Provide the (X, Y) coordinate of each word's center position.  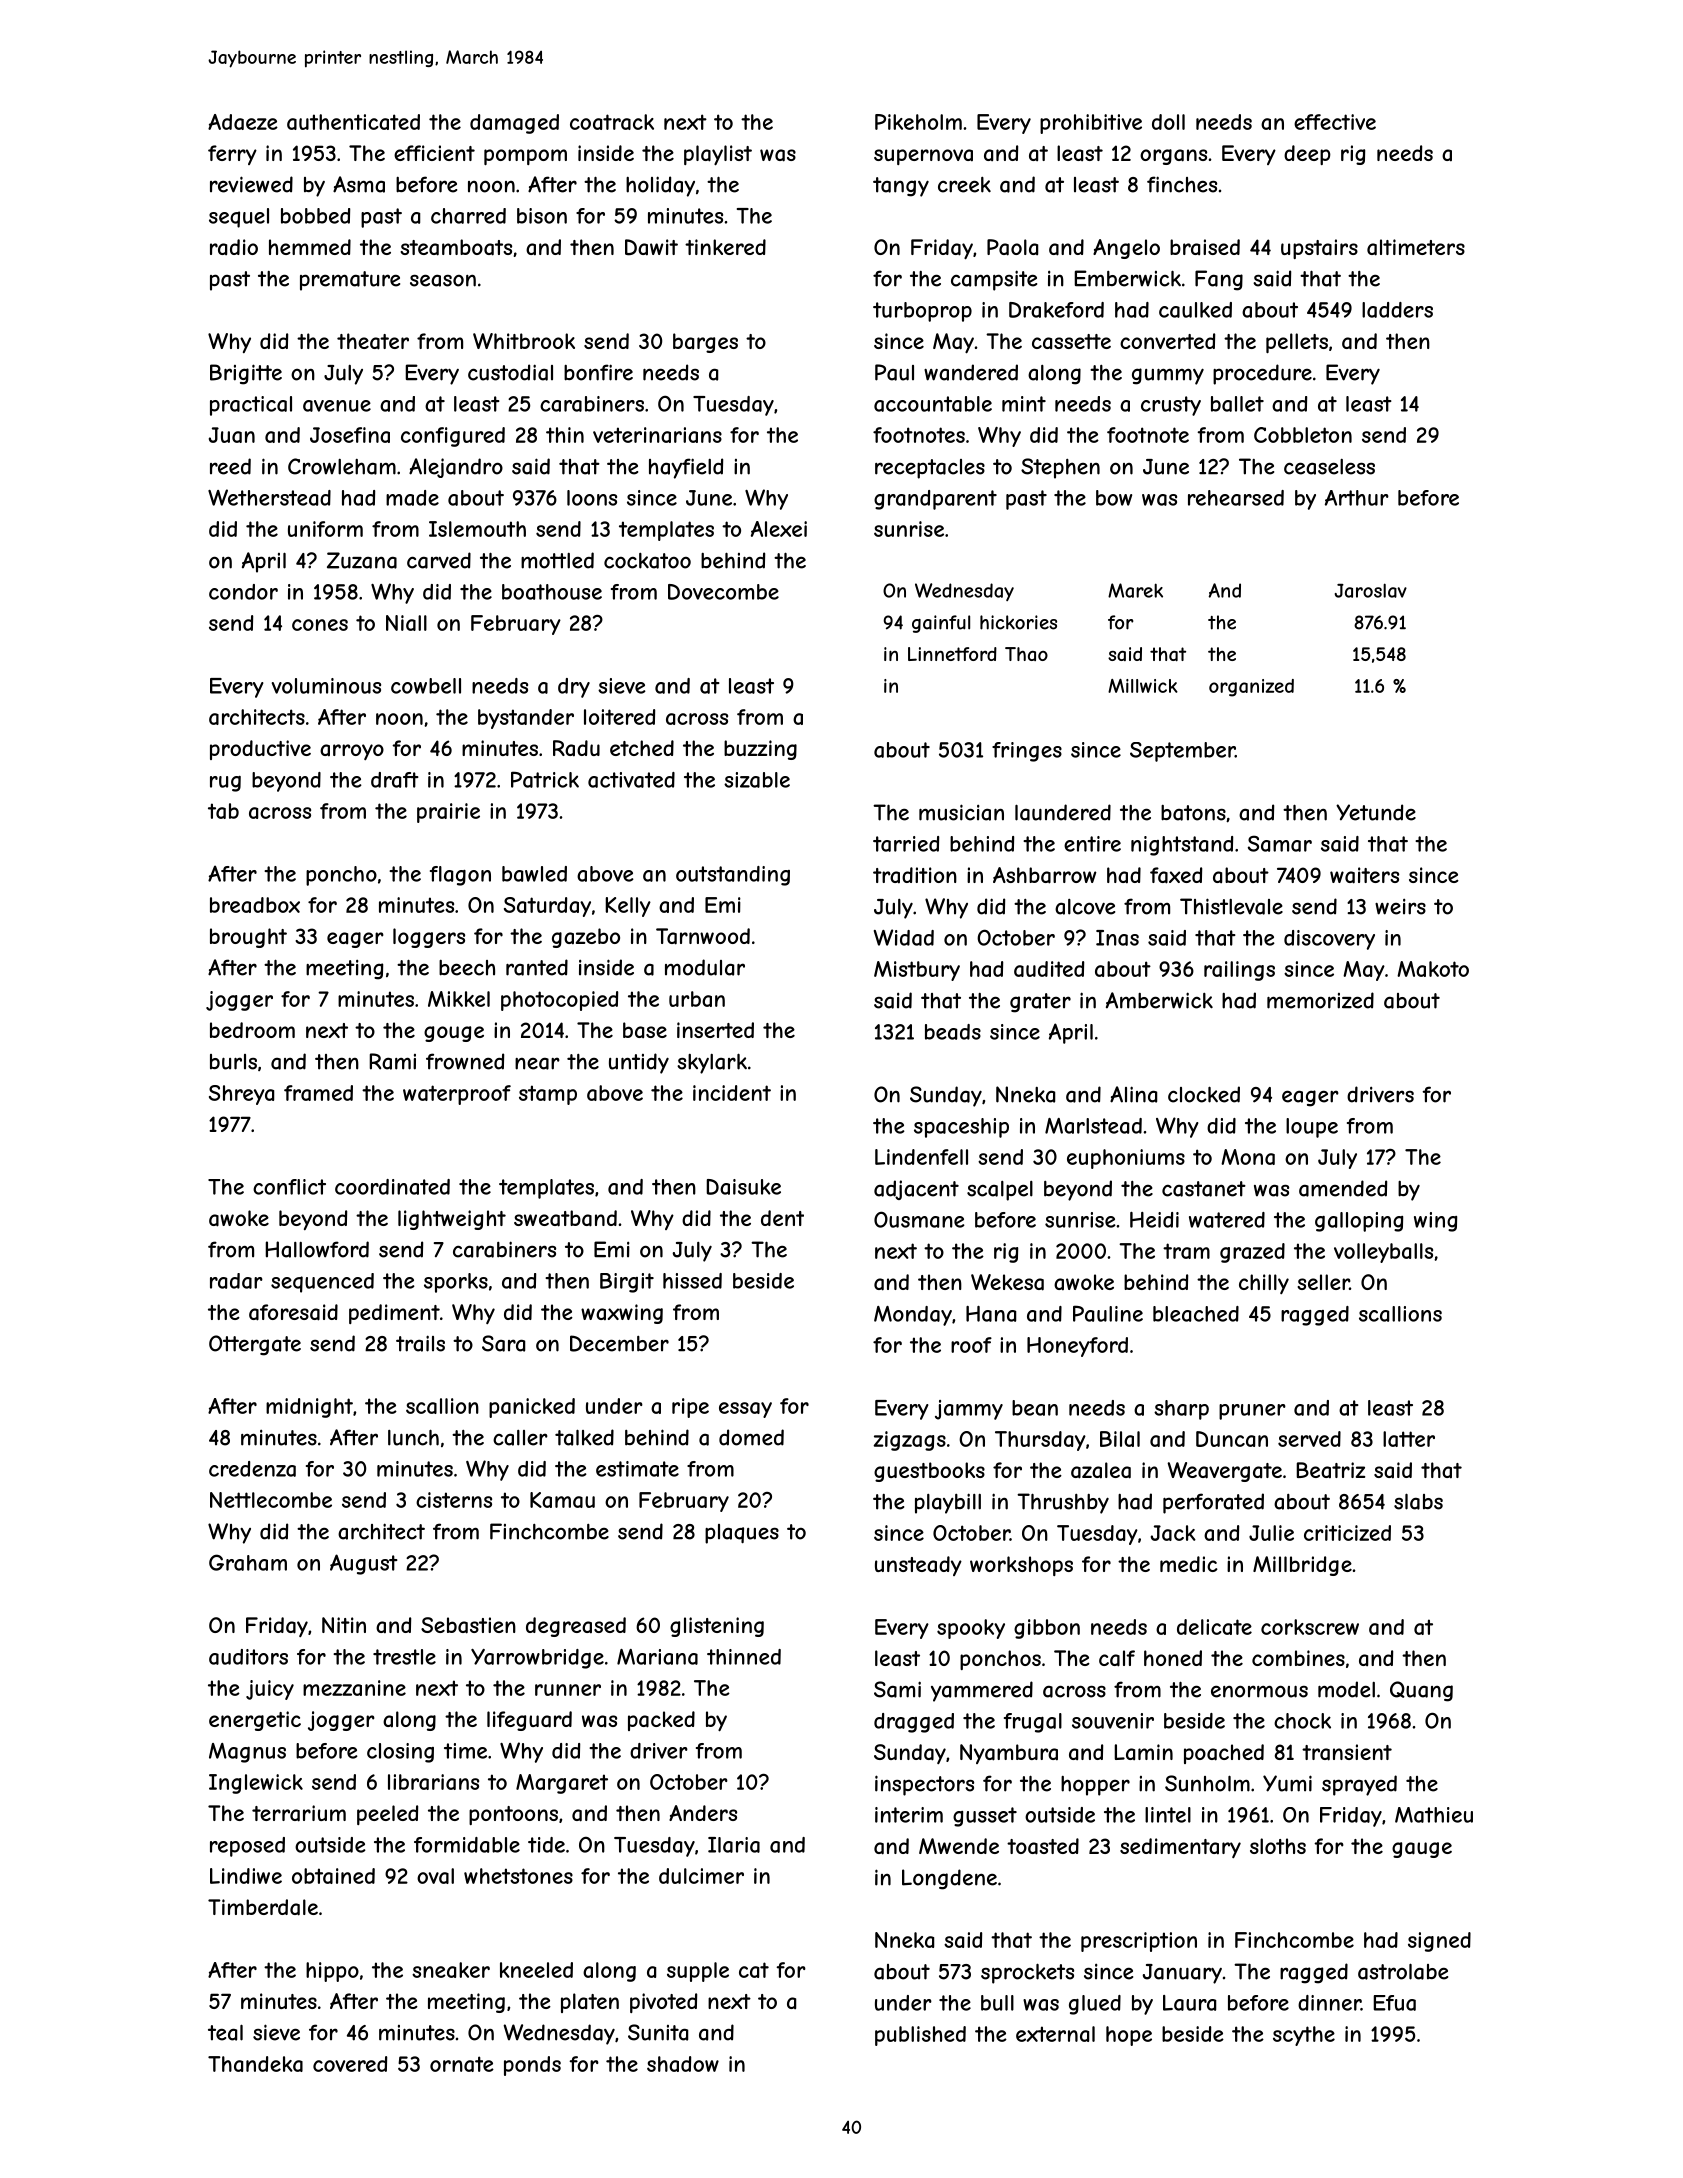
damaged (514, 124)
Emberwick (1127, 278)
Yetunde (1376, 812)
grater (1040, 1003)
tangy (901, 187)
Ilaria (734, 1845)
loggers (429, 938)
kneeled (536, 1970)
